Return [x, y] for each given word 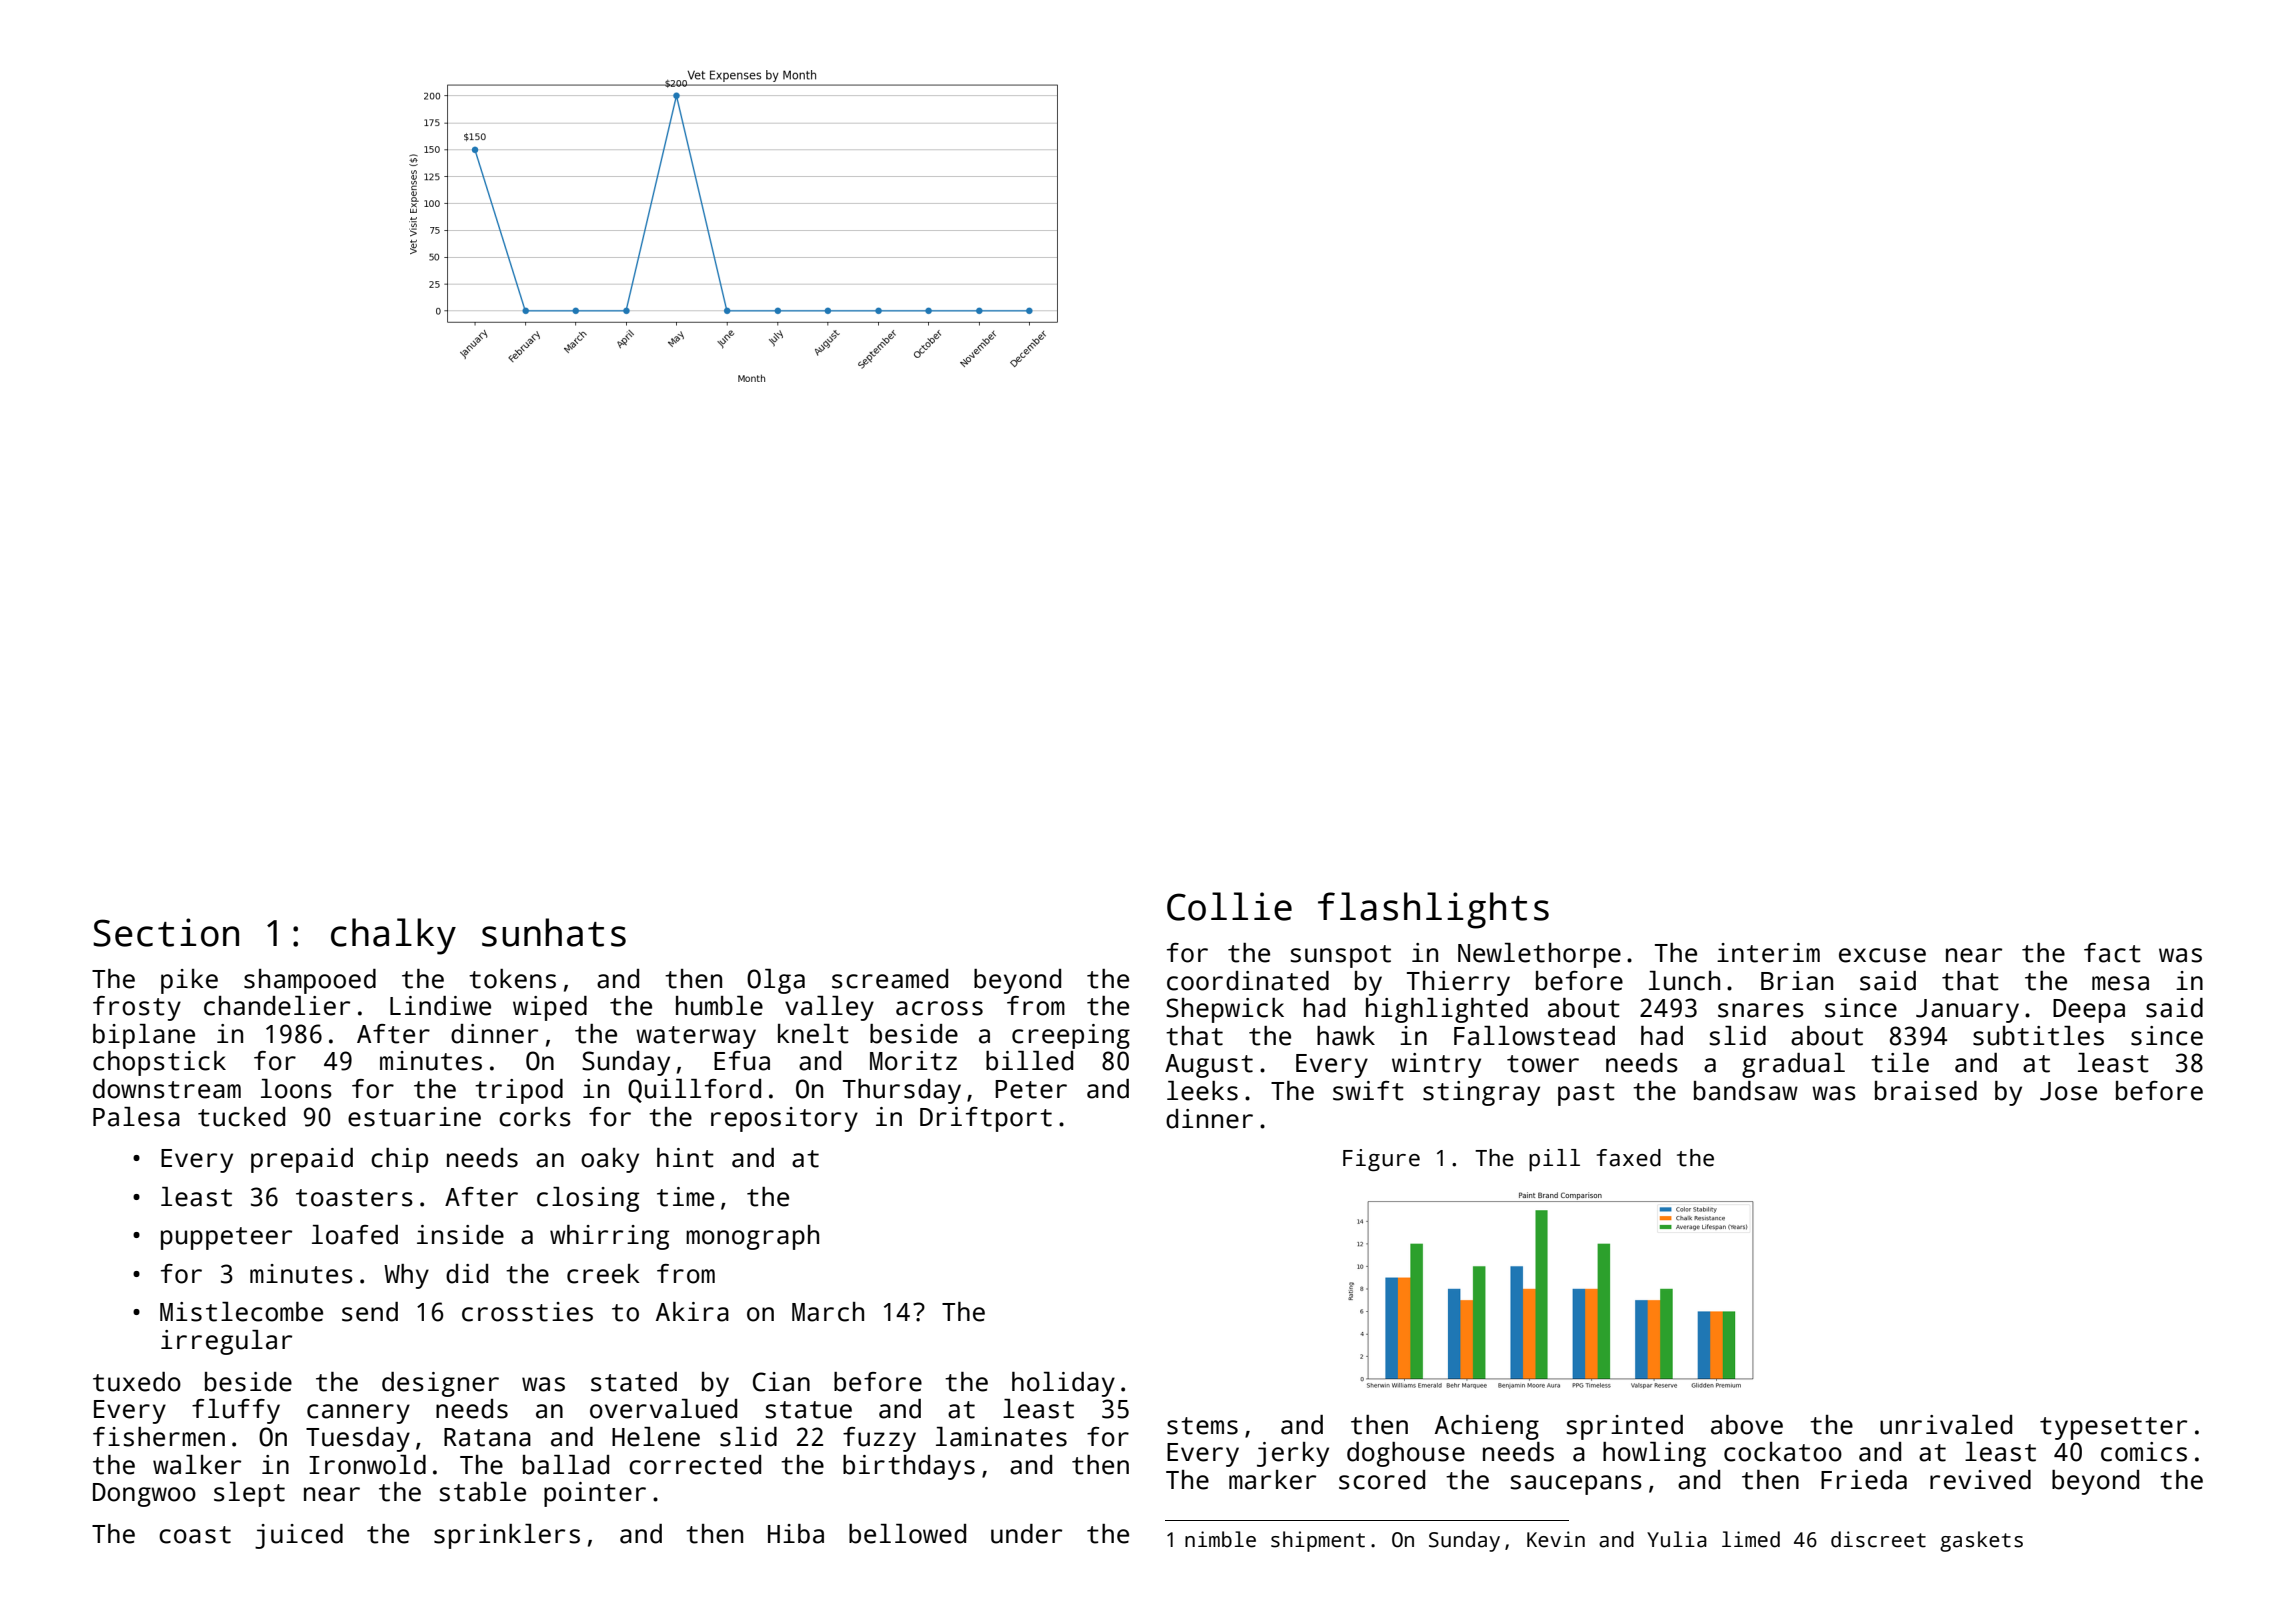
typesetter [2113, 1428]
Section [166, 932]
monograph [752, 1237]
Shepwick [1225, 1010]
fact [2112, 953]
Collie [1229, 906]
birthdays [909, 1467]
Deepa [2089, 1011]
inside [460, 1235]
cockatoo [1783, 1452]
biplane [144, 1036]
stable [482, 1492]
